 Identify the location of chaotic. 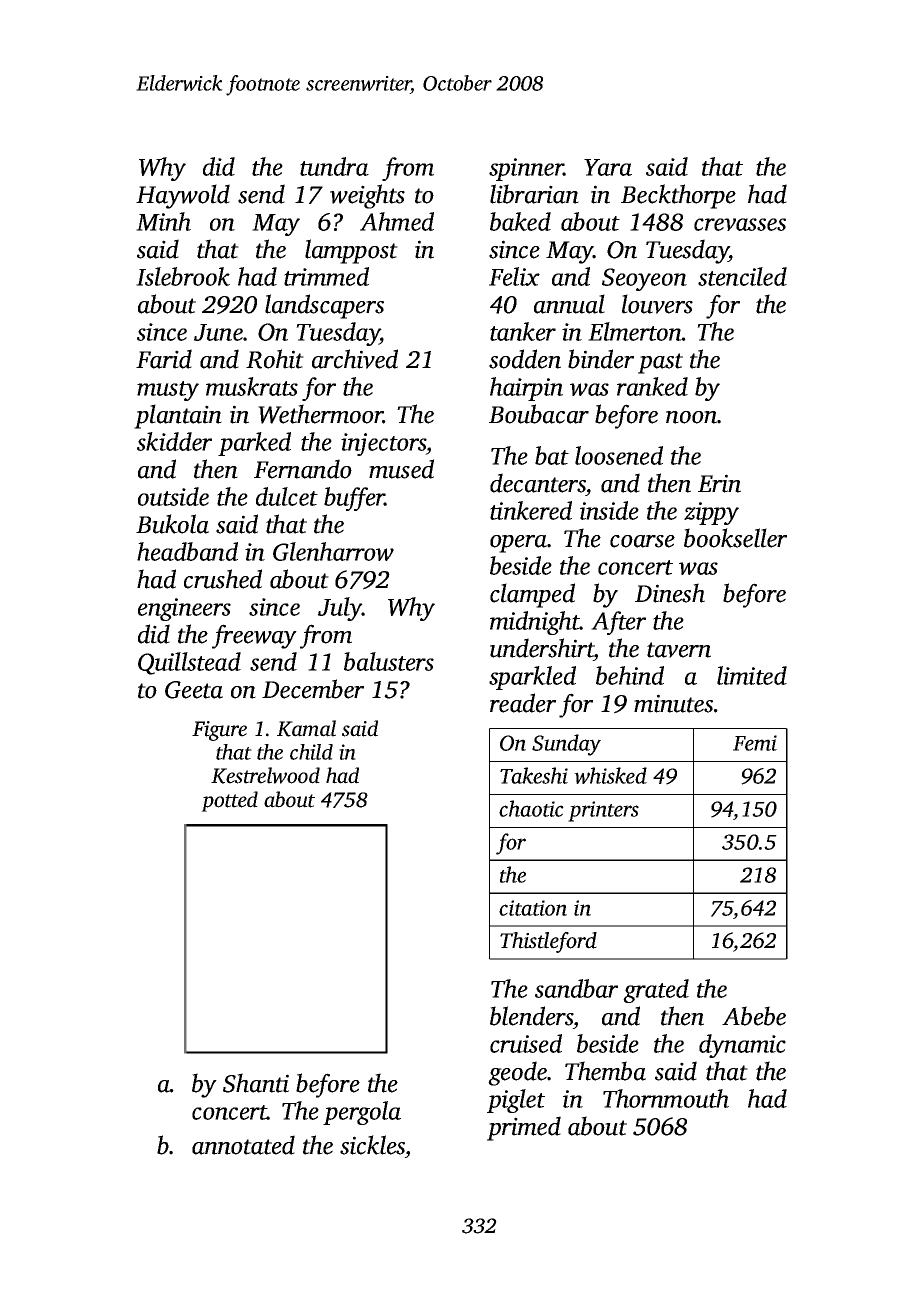
(531, 808).
